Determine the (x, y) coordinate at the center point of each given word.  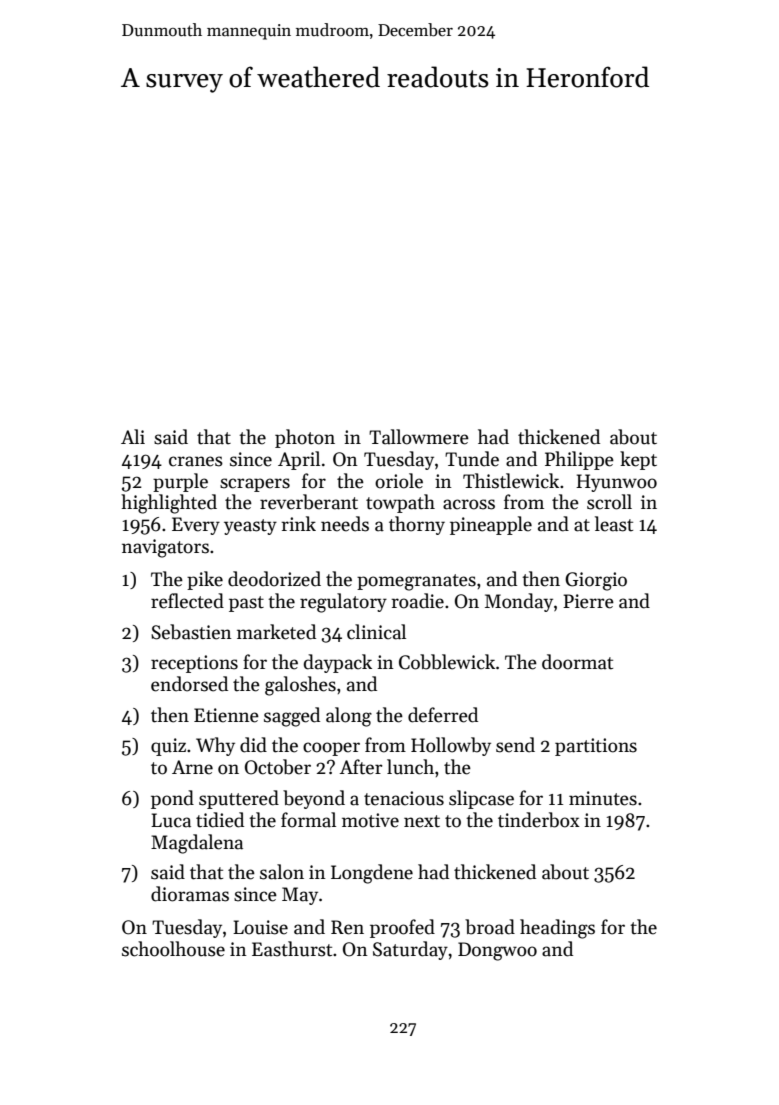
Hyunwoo (616, 483)
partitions (596, 747)
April (299, 460)
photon (305, 438)
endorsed (189, 684)
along (349, 717)
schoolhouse (173, 949)
